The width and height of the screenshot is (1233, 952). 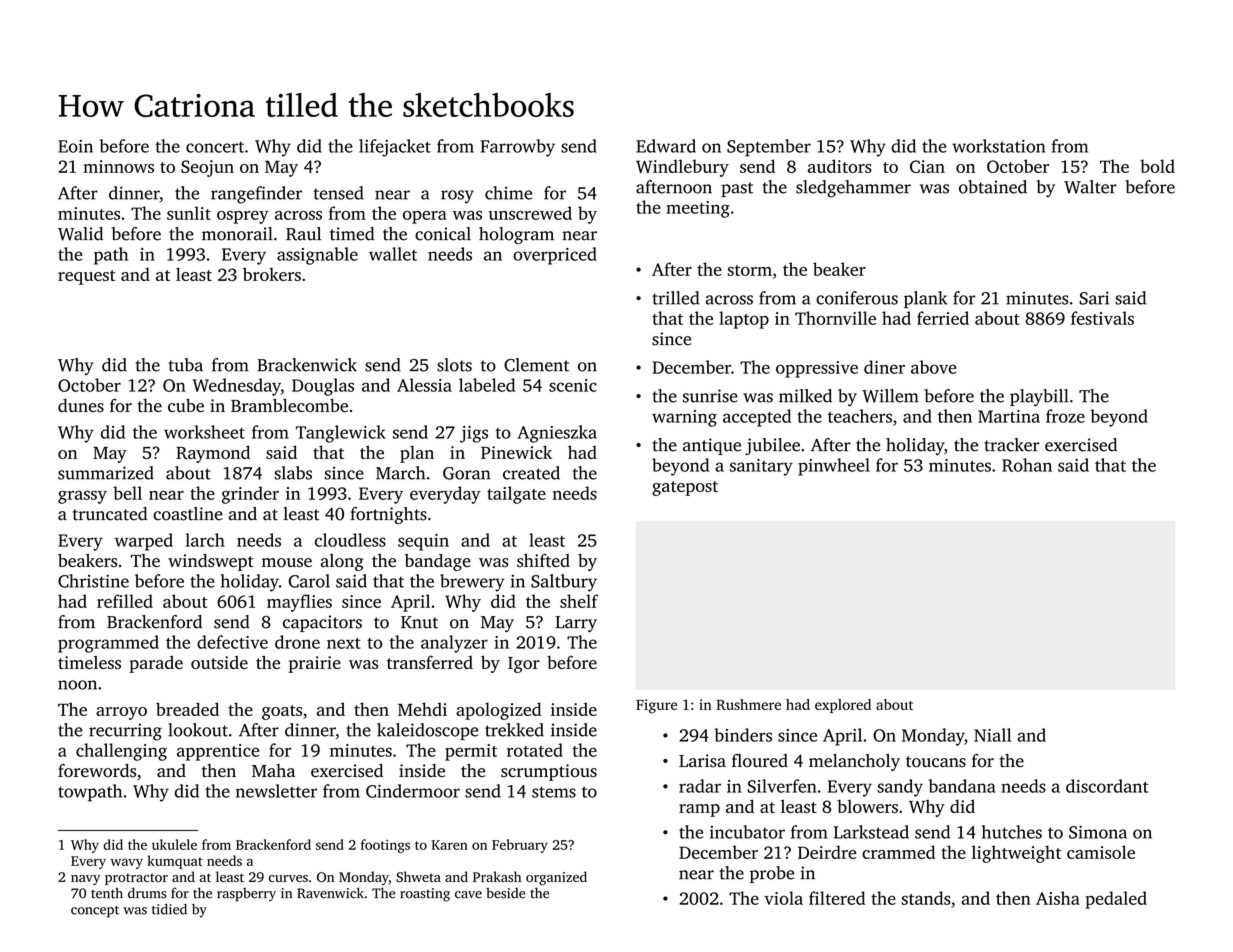 I want to click on tidied, so click(x=169, y=909).
